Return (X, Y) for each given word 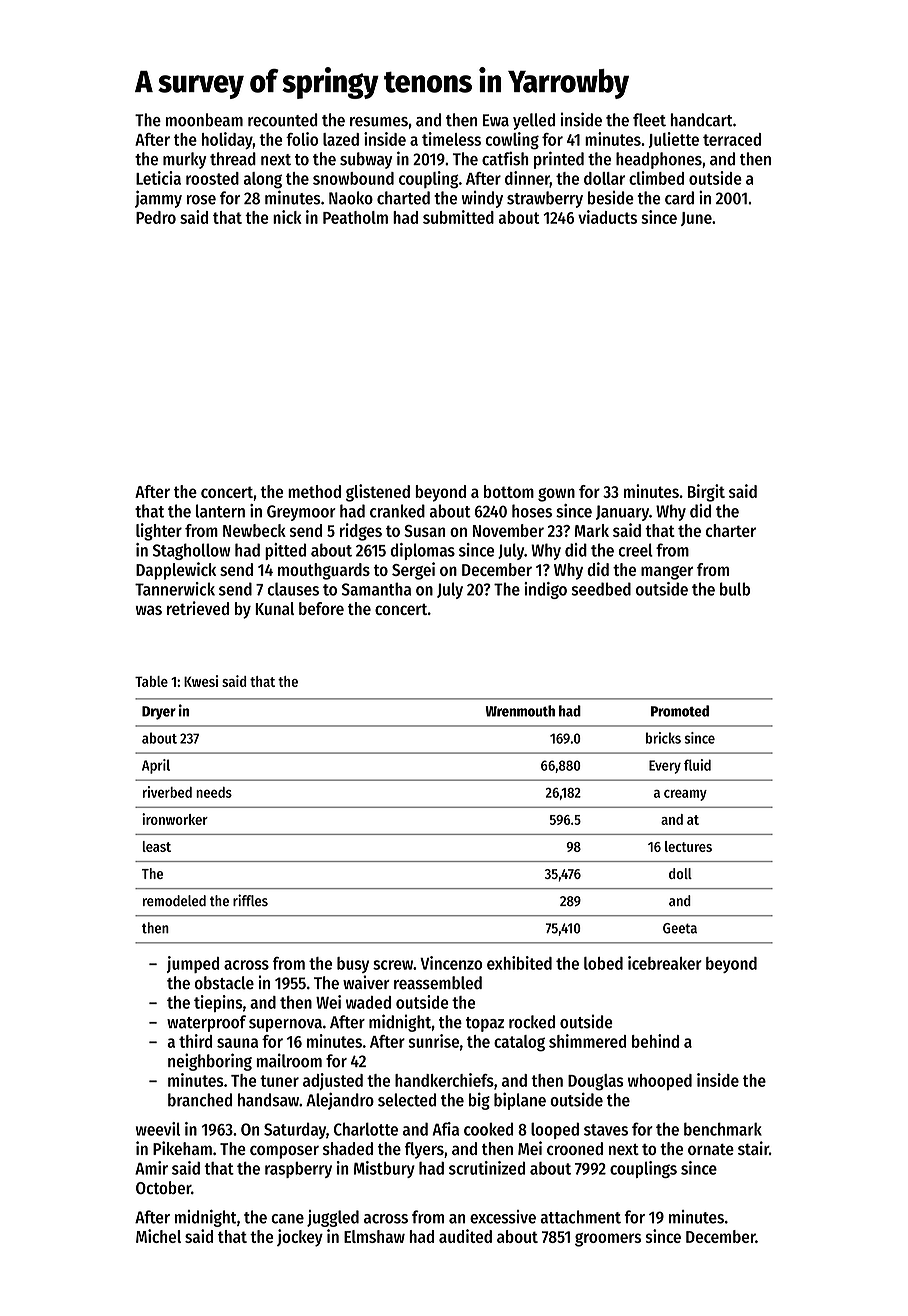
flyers (424, 1150)
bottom (509, 491)
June (696, 219)
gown (556, 495)
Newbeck (254, 530)
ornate (711, 1149)
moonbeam (204, 120)
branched (200, 1100)
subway (366, 160)
